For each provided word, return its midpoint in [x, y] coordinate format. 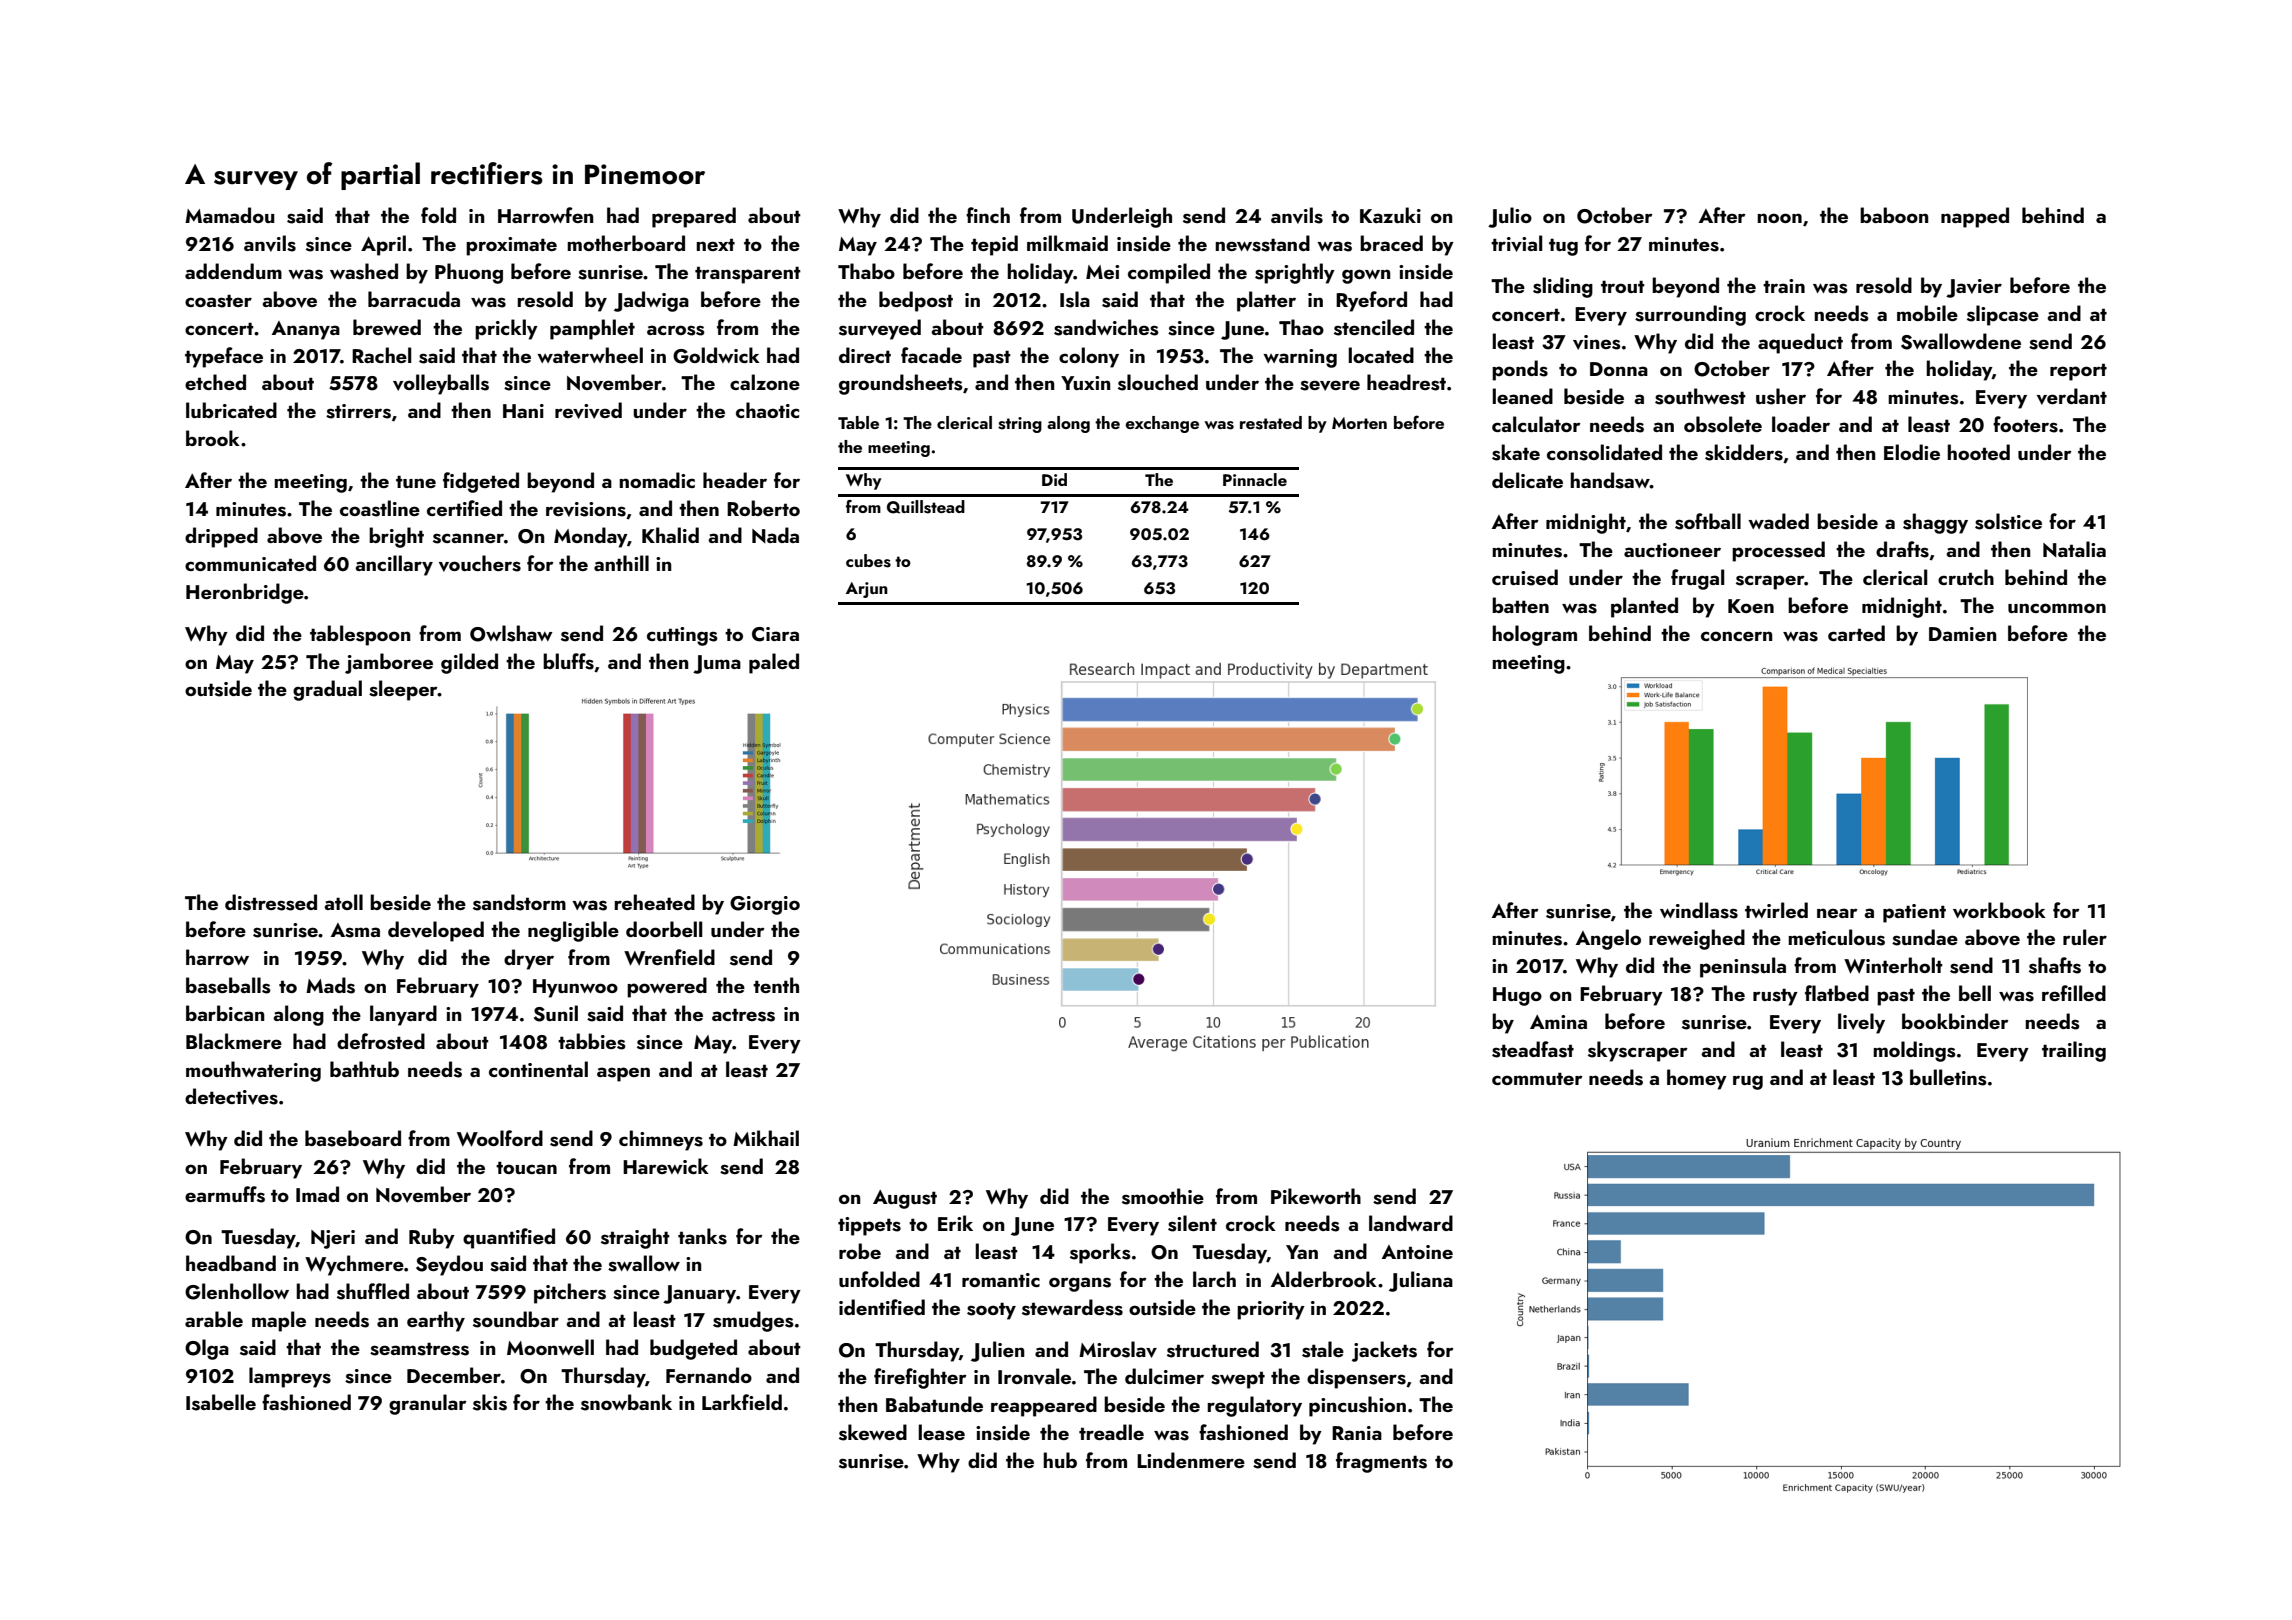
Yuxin [1086, 383]
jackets [1384, 1351]
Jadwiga [651, 301]
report [2078, 372]
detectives [231, 1096]
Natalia [2074, 549]
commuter [1537, 1078]
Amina [1558, 1022]
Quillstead [926, 507]
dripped [221, 537]
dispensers [1356, 1378]
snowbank [626, 1402]
